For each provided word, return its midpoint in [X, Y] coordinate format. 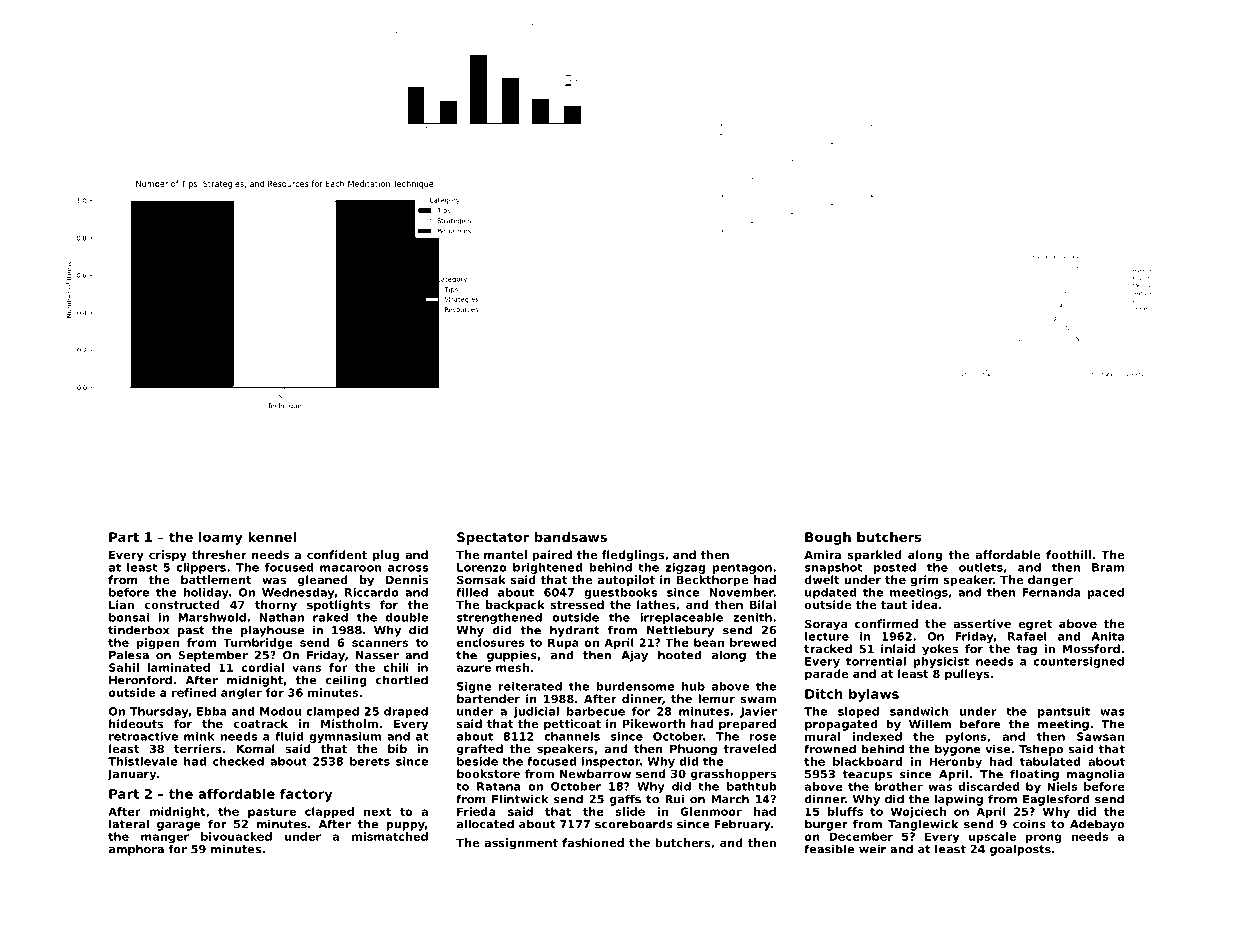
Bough [828, 538]
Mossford [1091, 648]
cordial [263, 667]
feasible [829, 849]
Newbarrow [595, 773]
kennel [272, 537]
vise [998, 749]
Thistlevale [143, 761]
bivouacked [236, 836]
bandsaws [571, 537]
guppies [512, 656]
